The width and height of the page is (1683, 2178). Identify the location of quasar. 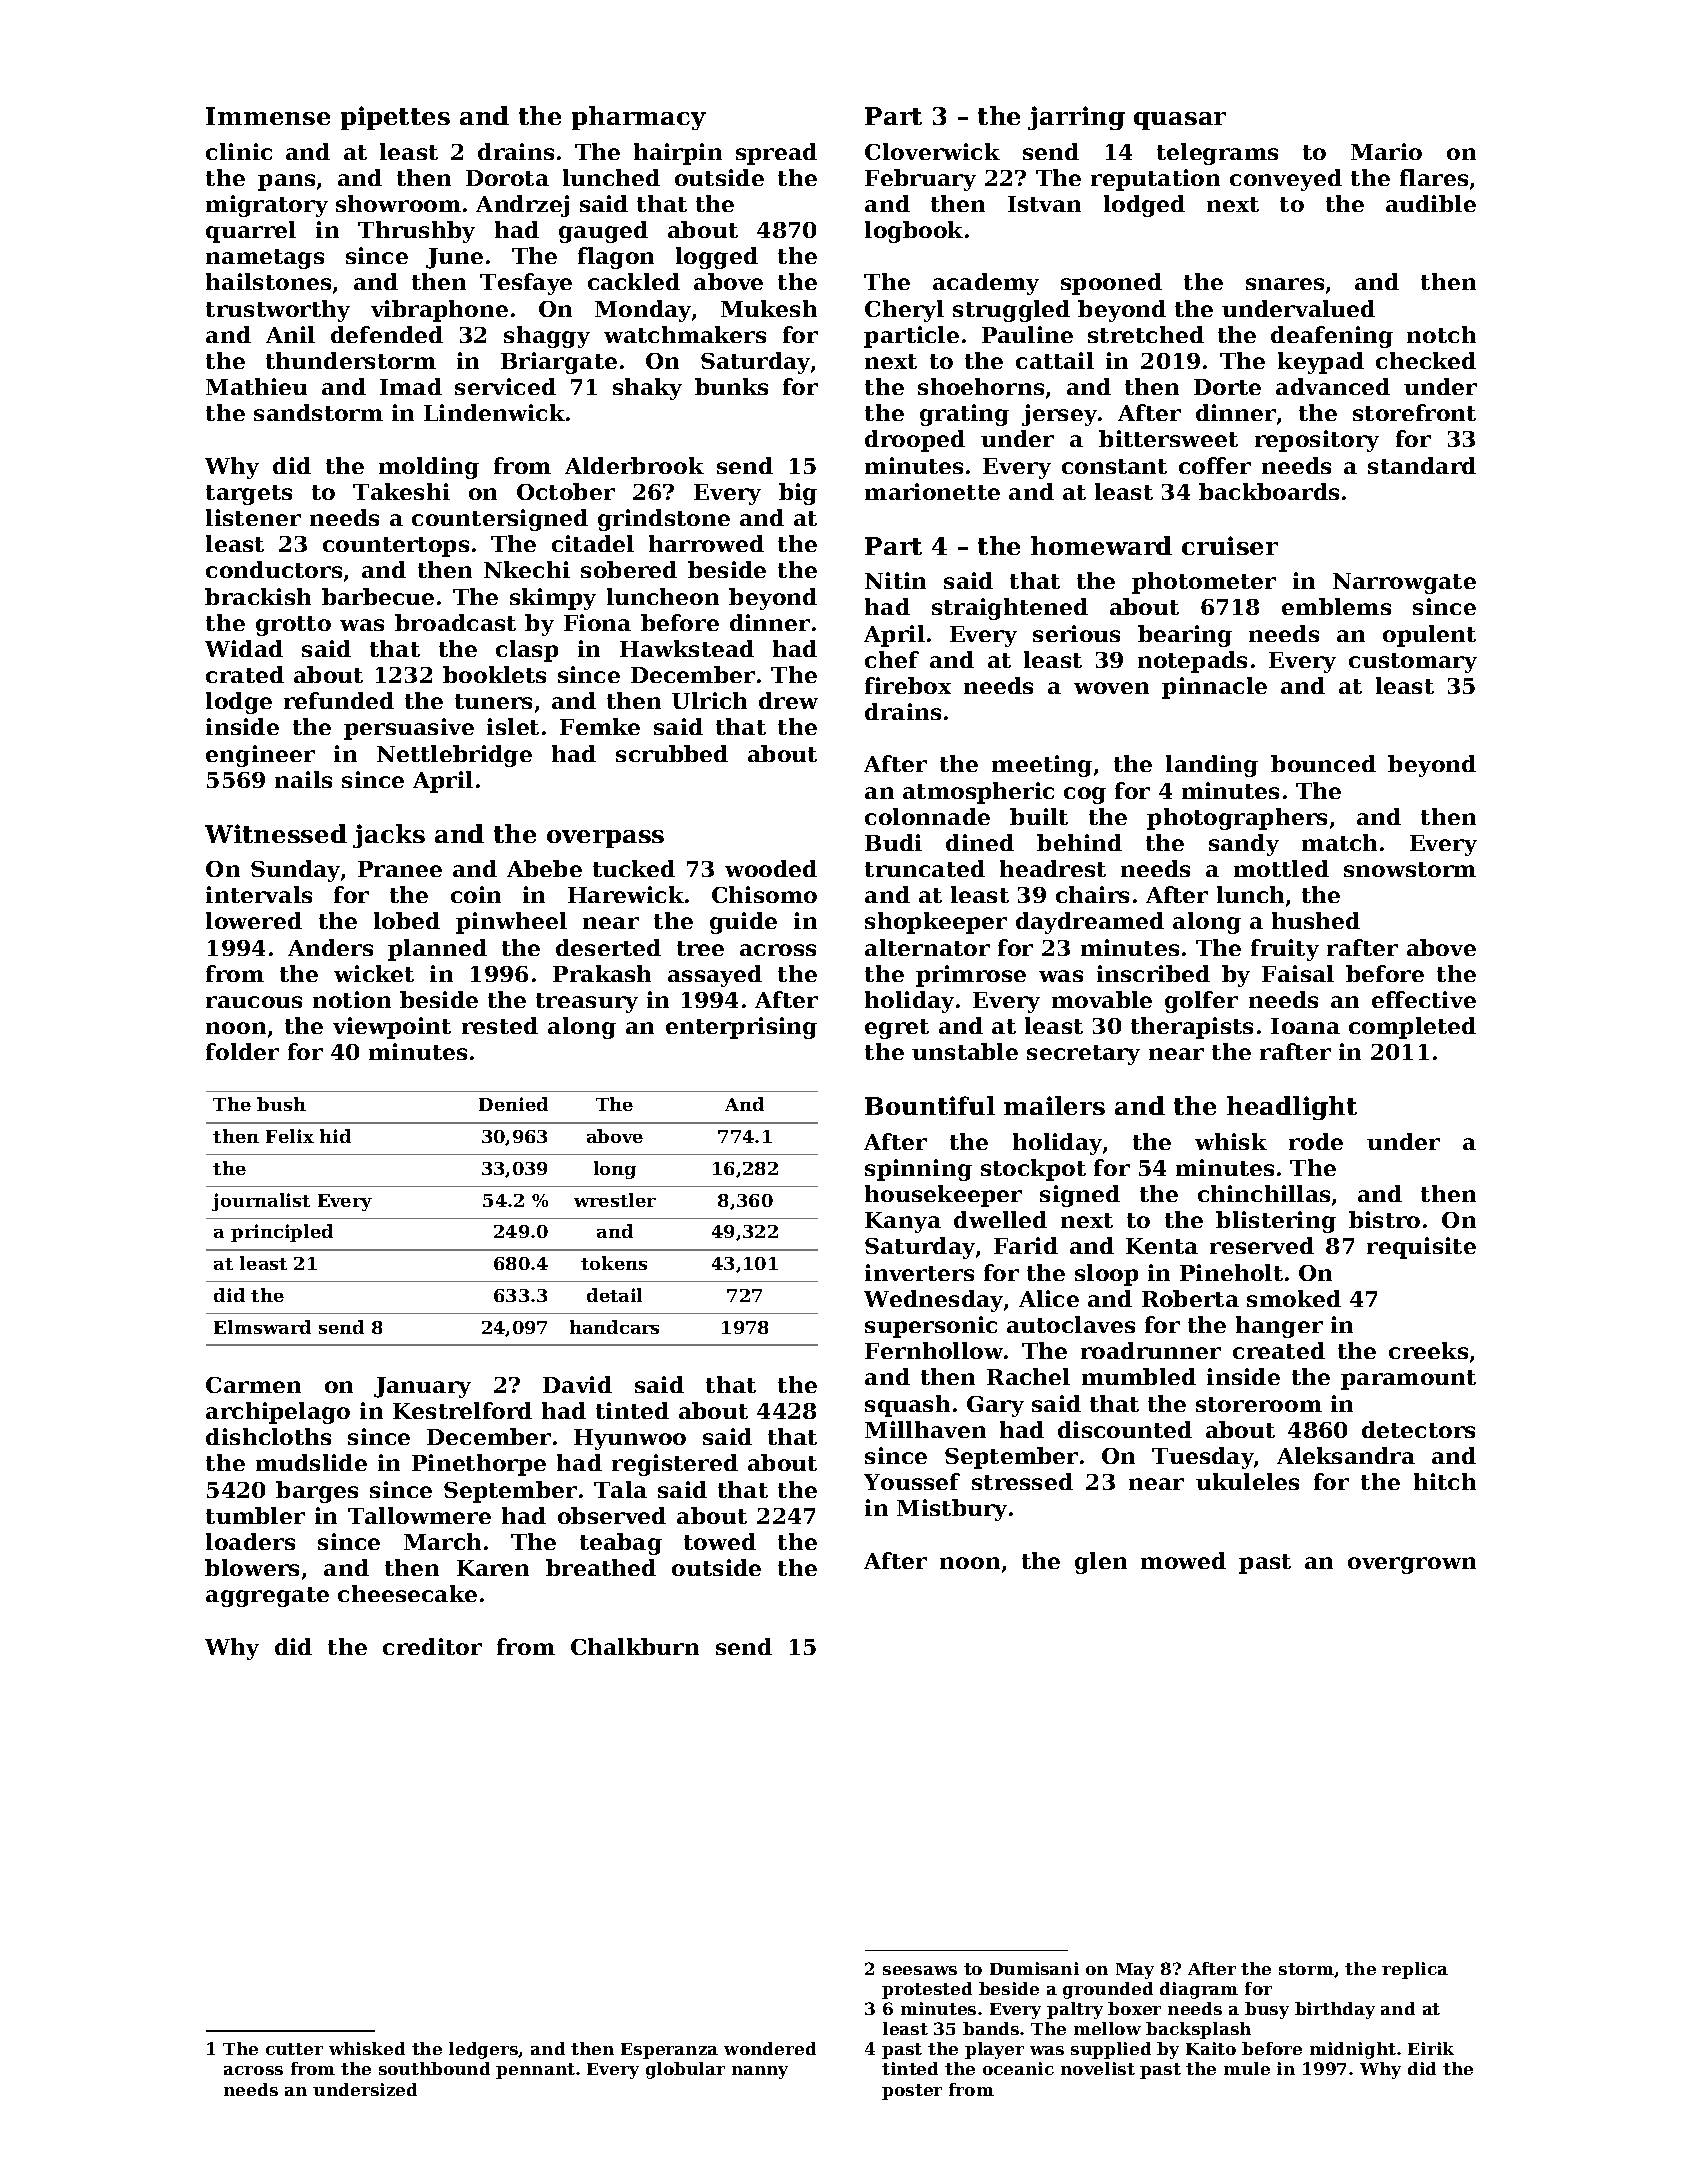
(1180, 121).
